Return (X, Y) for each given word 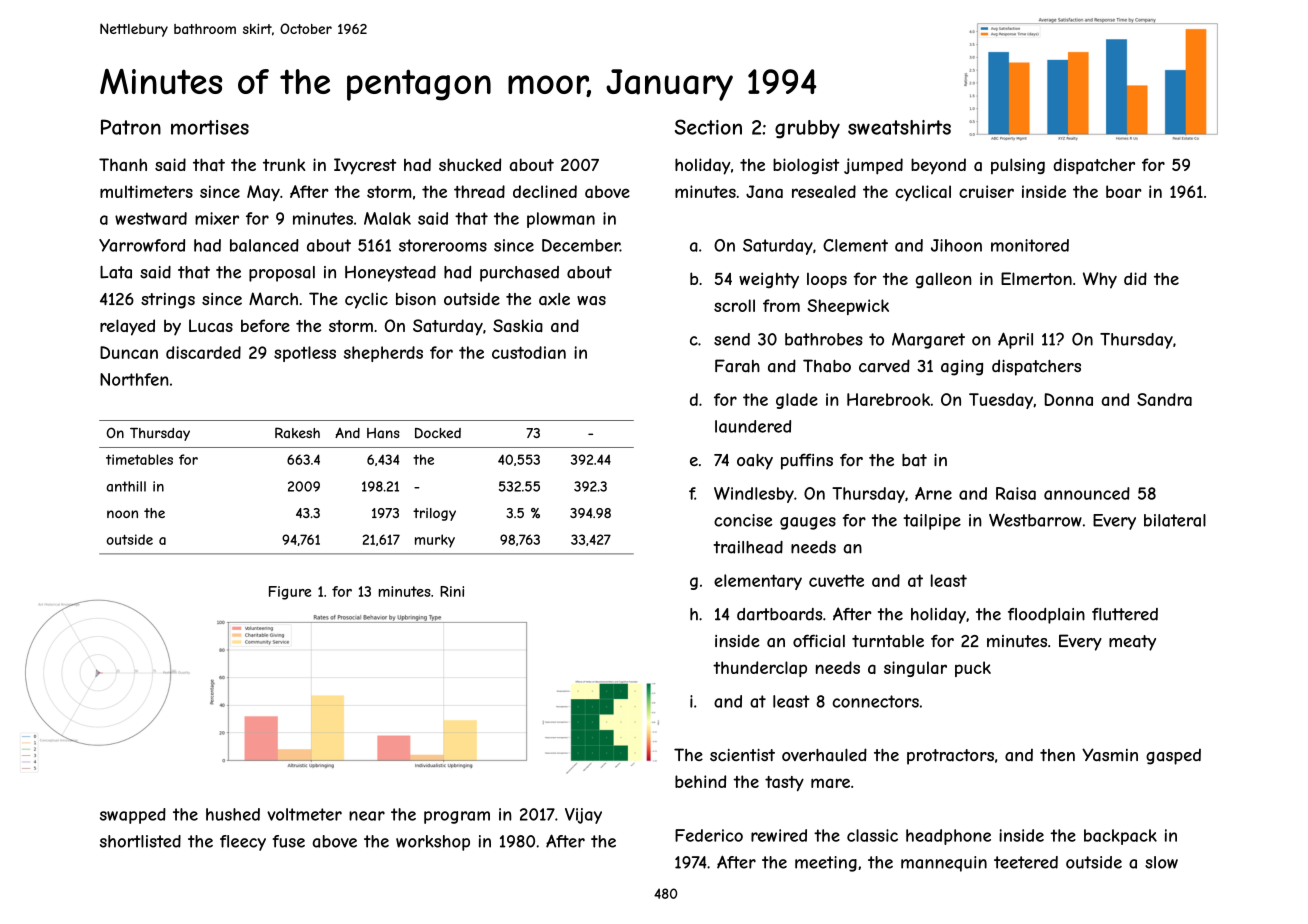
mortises (210, 127)
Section (708, 127)
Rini (452, 591)
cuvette (836, 580)
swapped (133, 816)
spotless (305, 354)
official (819, 641)
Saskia (518, 325)
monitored (1030, 245)
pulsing (1018, 166)
